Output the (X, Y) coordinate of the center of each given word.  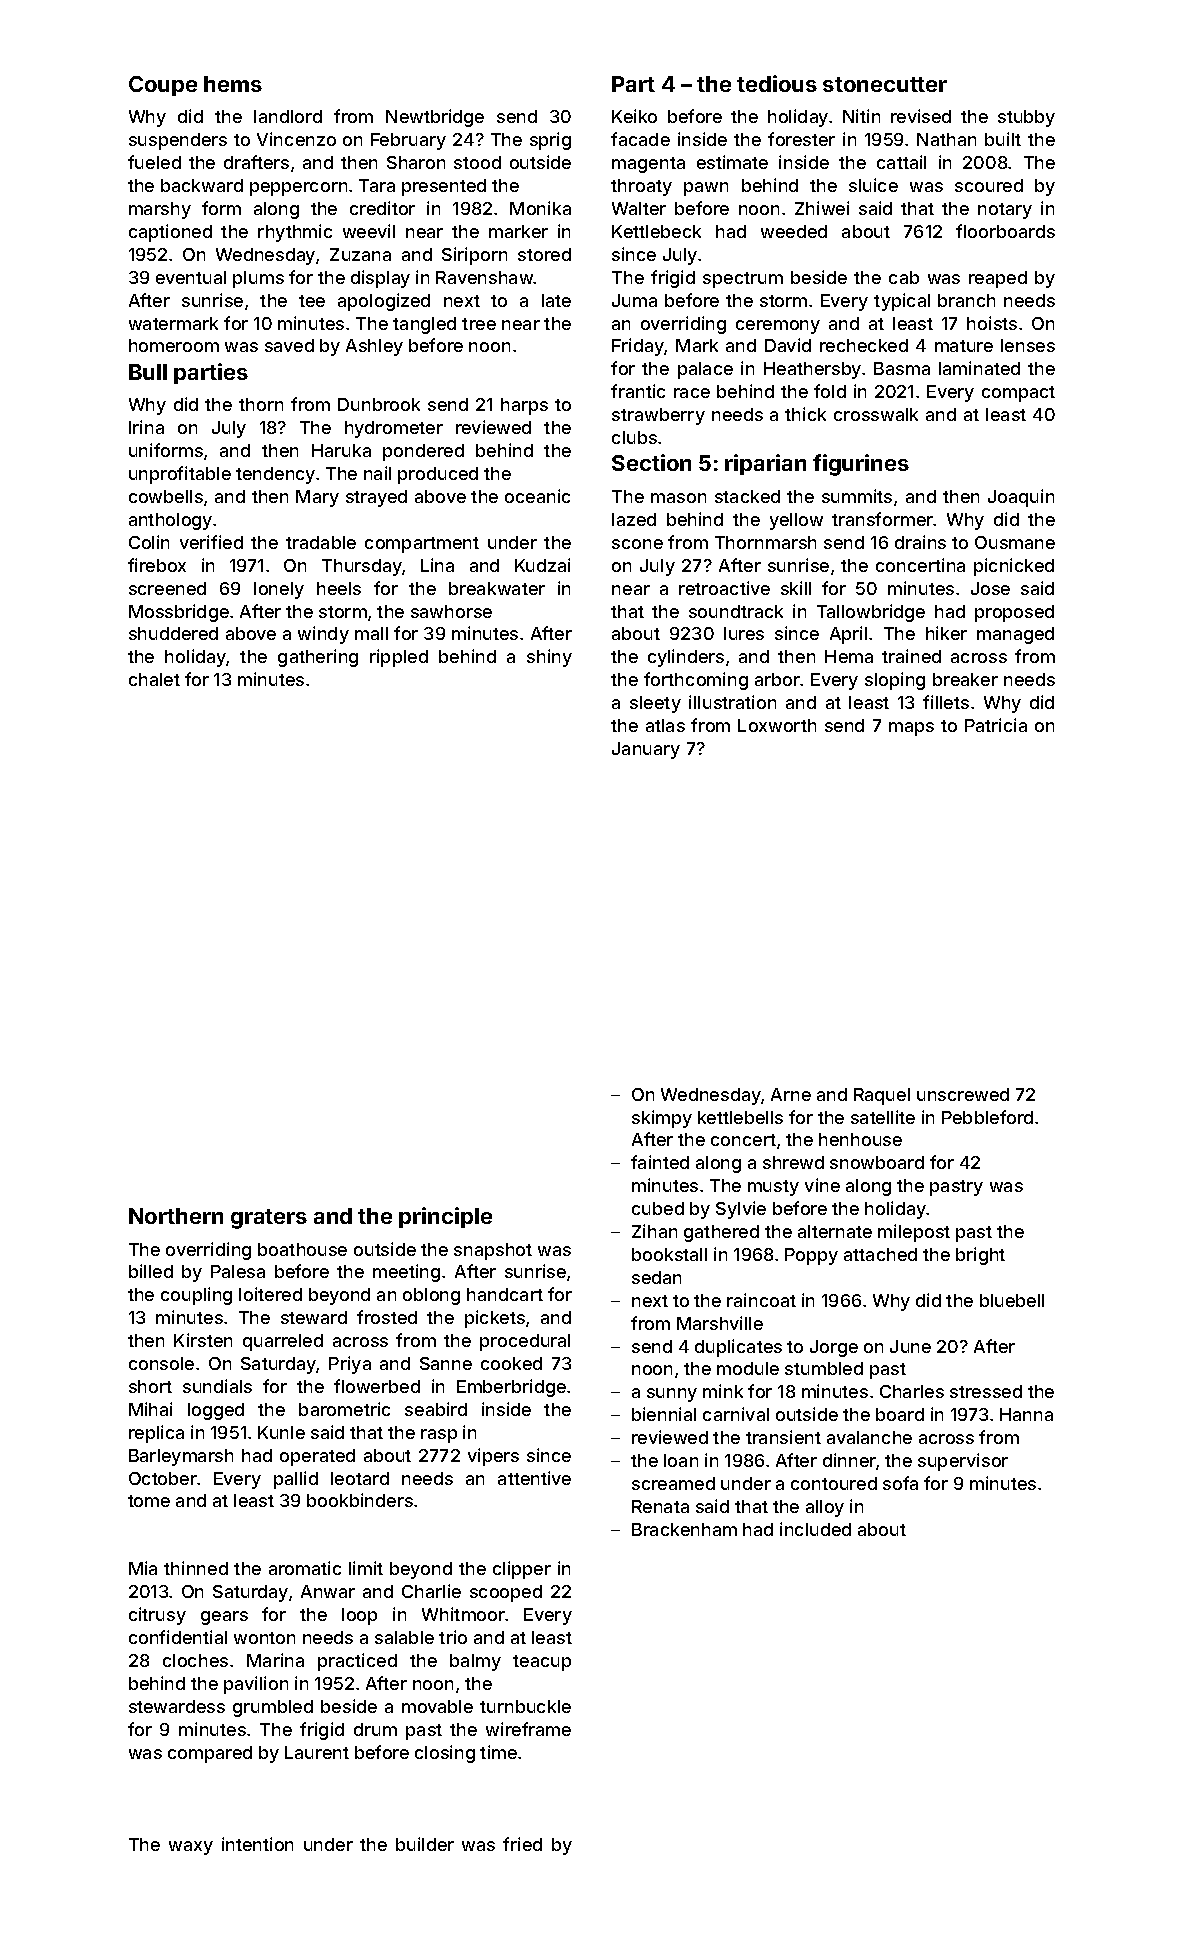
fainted (660, 1162)
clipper (522, 1570)
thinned (196, 1568)
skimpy (662, 1119)
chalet (154, 679)
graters (269, 1219)
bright (980, 1256)
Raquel (882, 1096)
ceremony (778, 327)
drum (375, 1729)
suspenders (178, 141)
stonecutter (885, 84)
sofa (900, 1483)
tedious (777, 83)
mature (964, 346)
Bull (148, 372)
